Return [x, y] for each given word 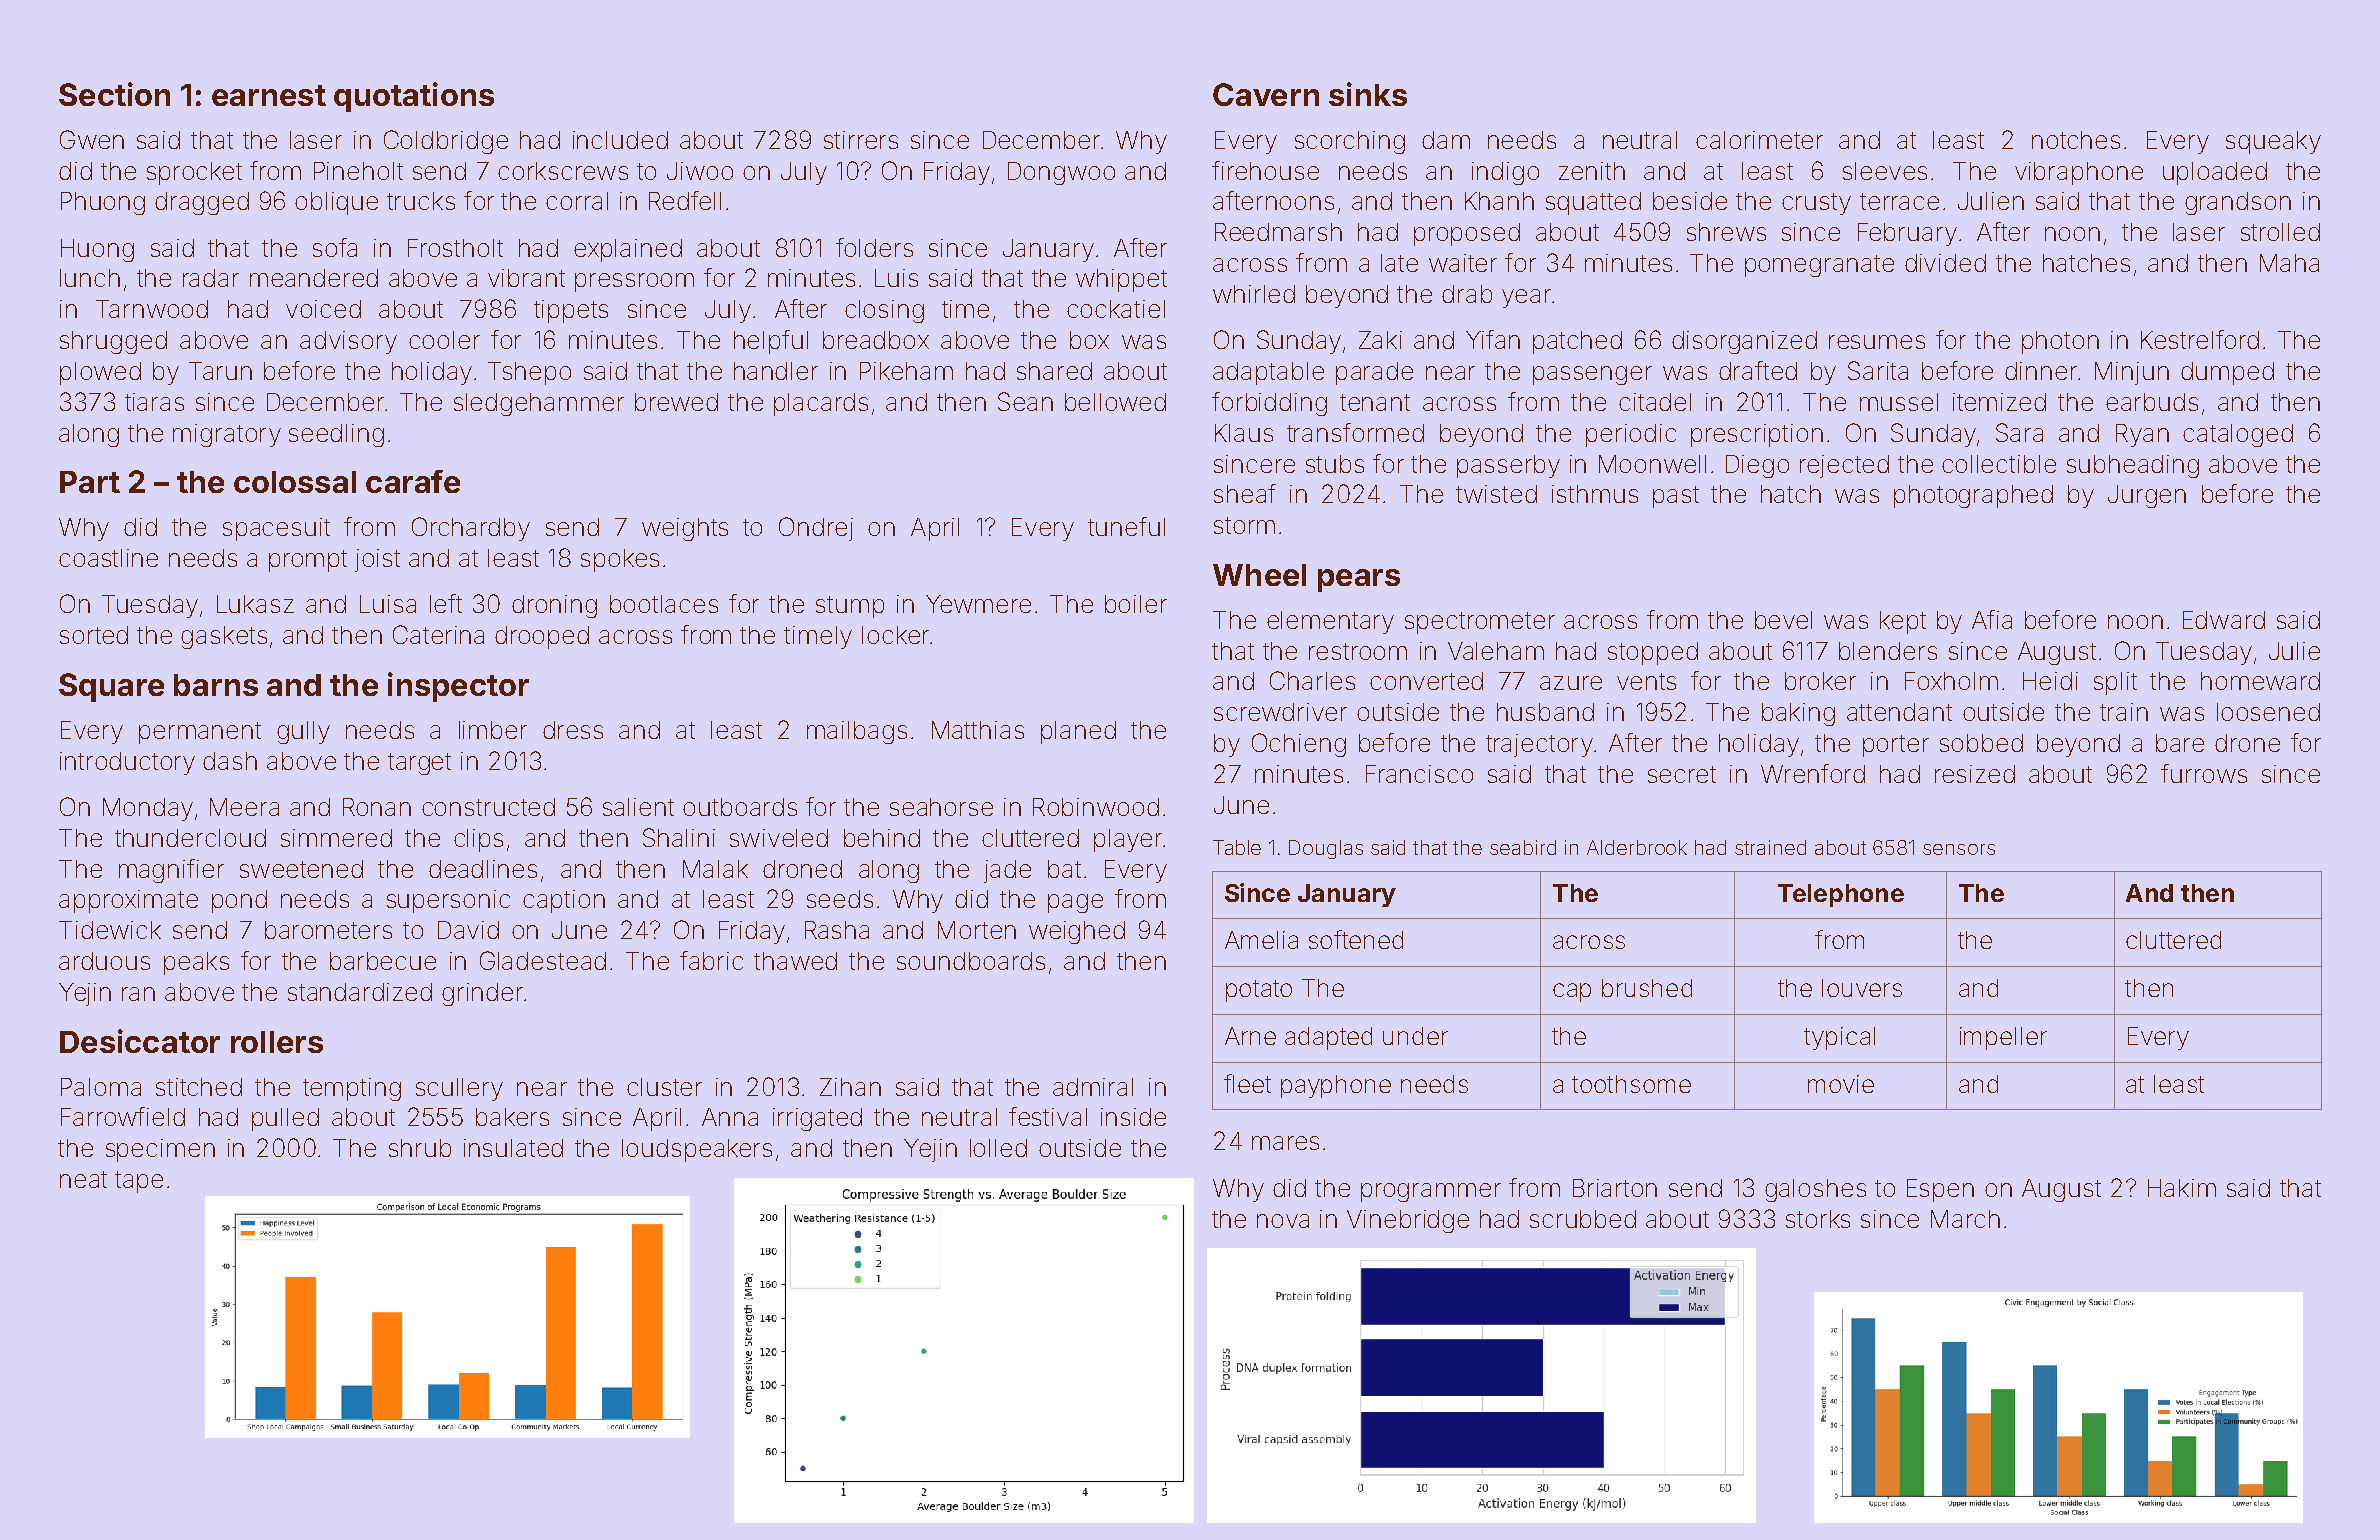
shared [1054, 371]
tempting [352, 1089]
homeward [2260, 681]
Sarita [1878, 370]
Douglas [1326, 849]
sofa [335, 247]
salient [638, 807]
